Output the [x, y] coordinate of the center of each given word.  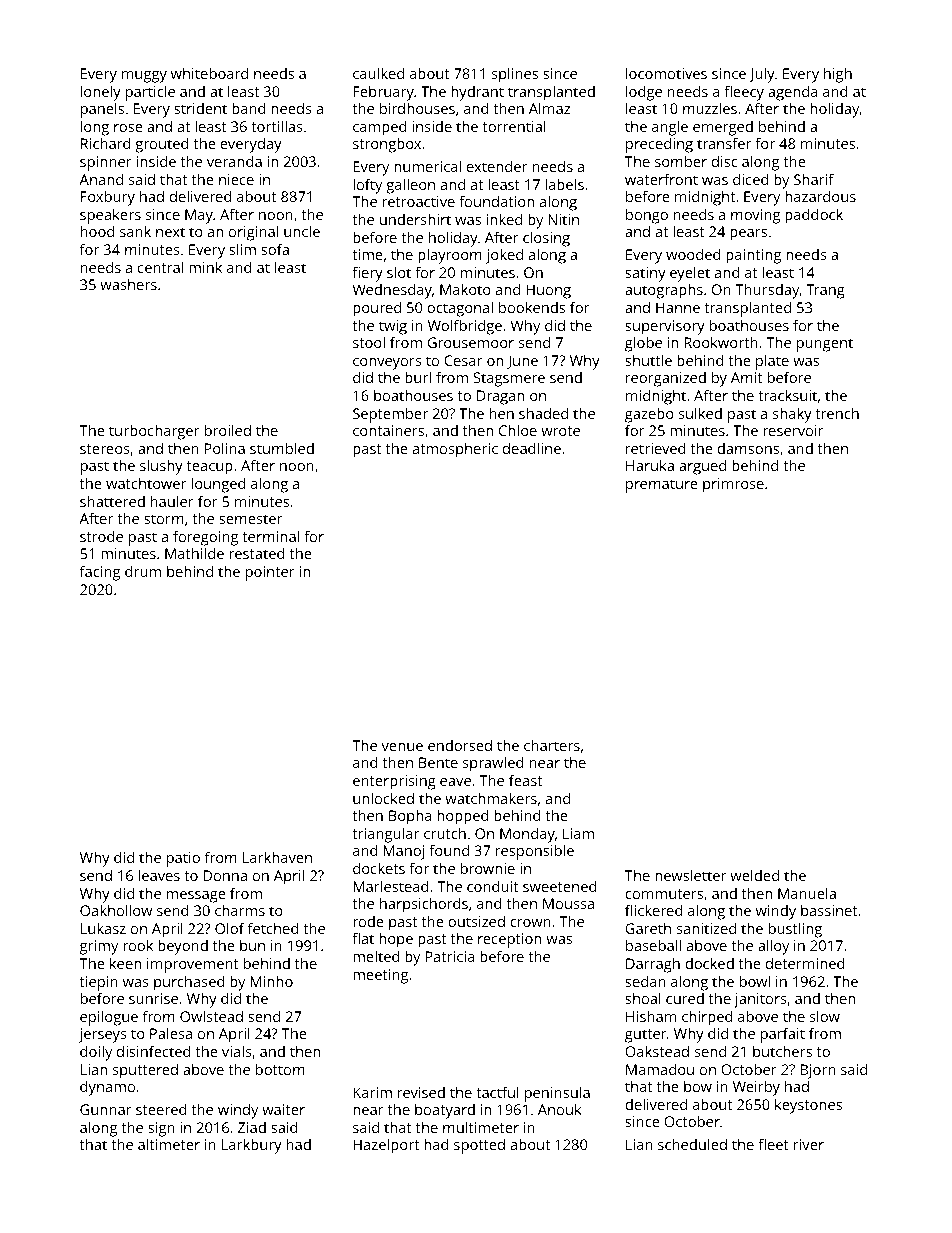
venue [402, 747]
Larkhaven [277, 857]
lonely [101, 93]
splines [515, 75]
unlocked [383, 798]
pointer [270, 573]
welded [754, 875]
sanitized [706, 928]
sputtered [145, 1071]
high [838, 75]
